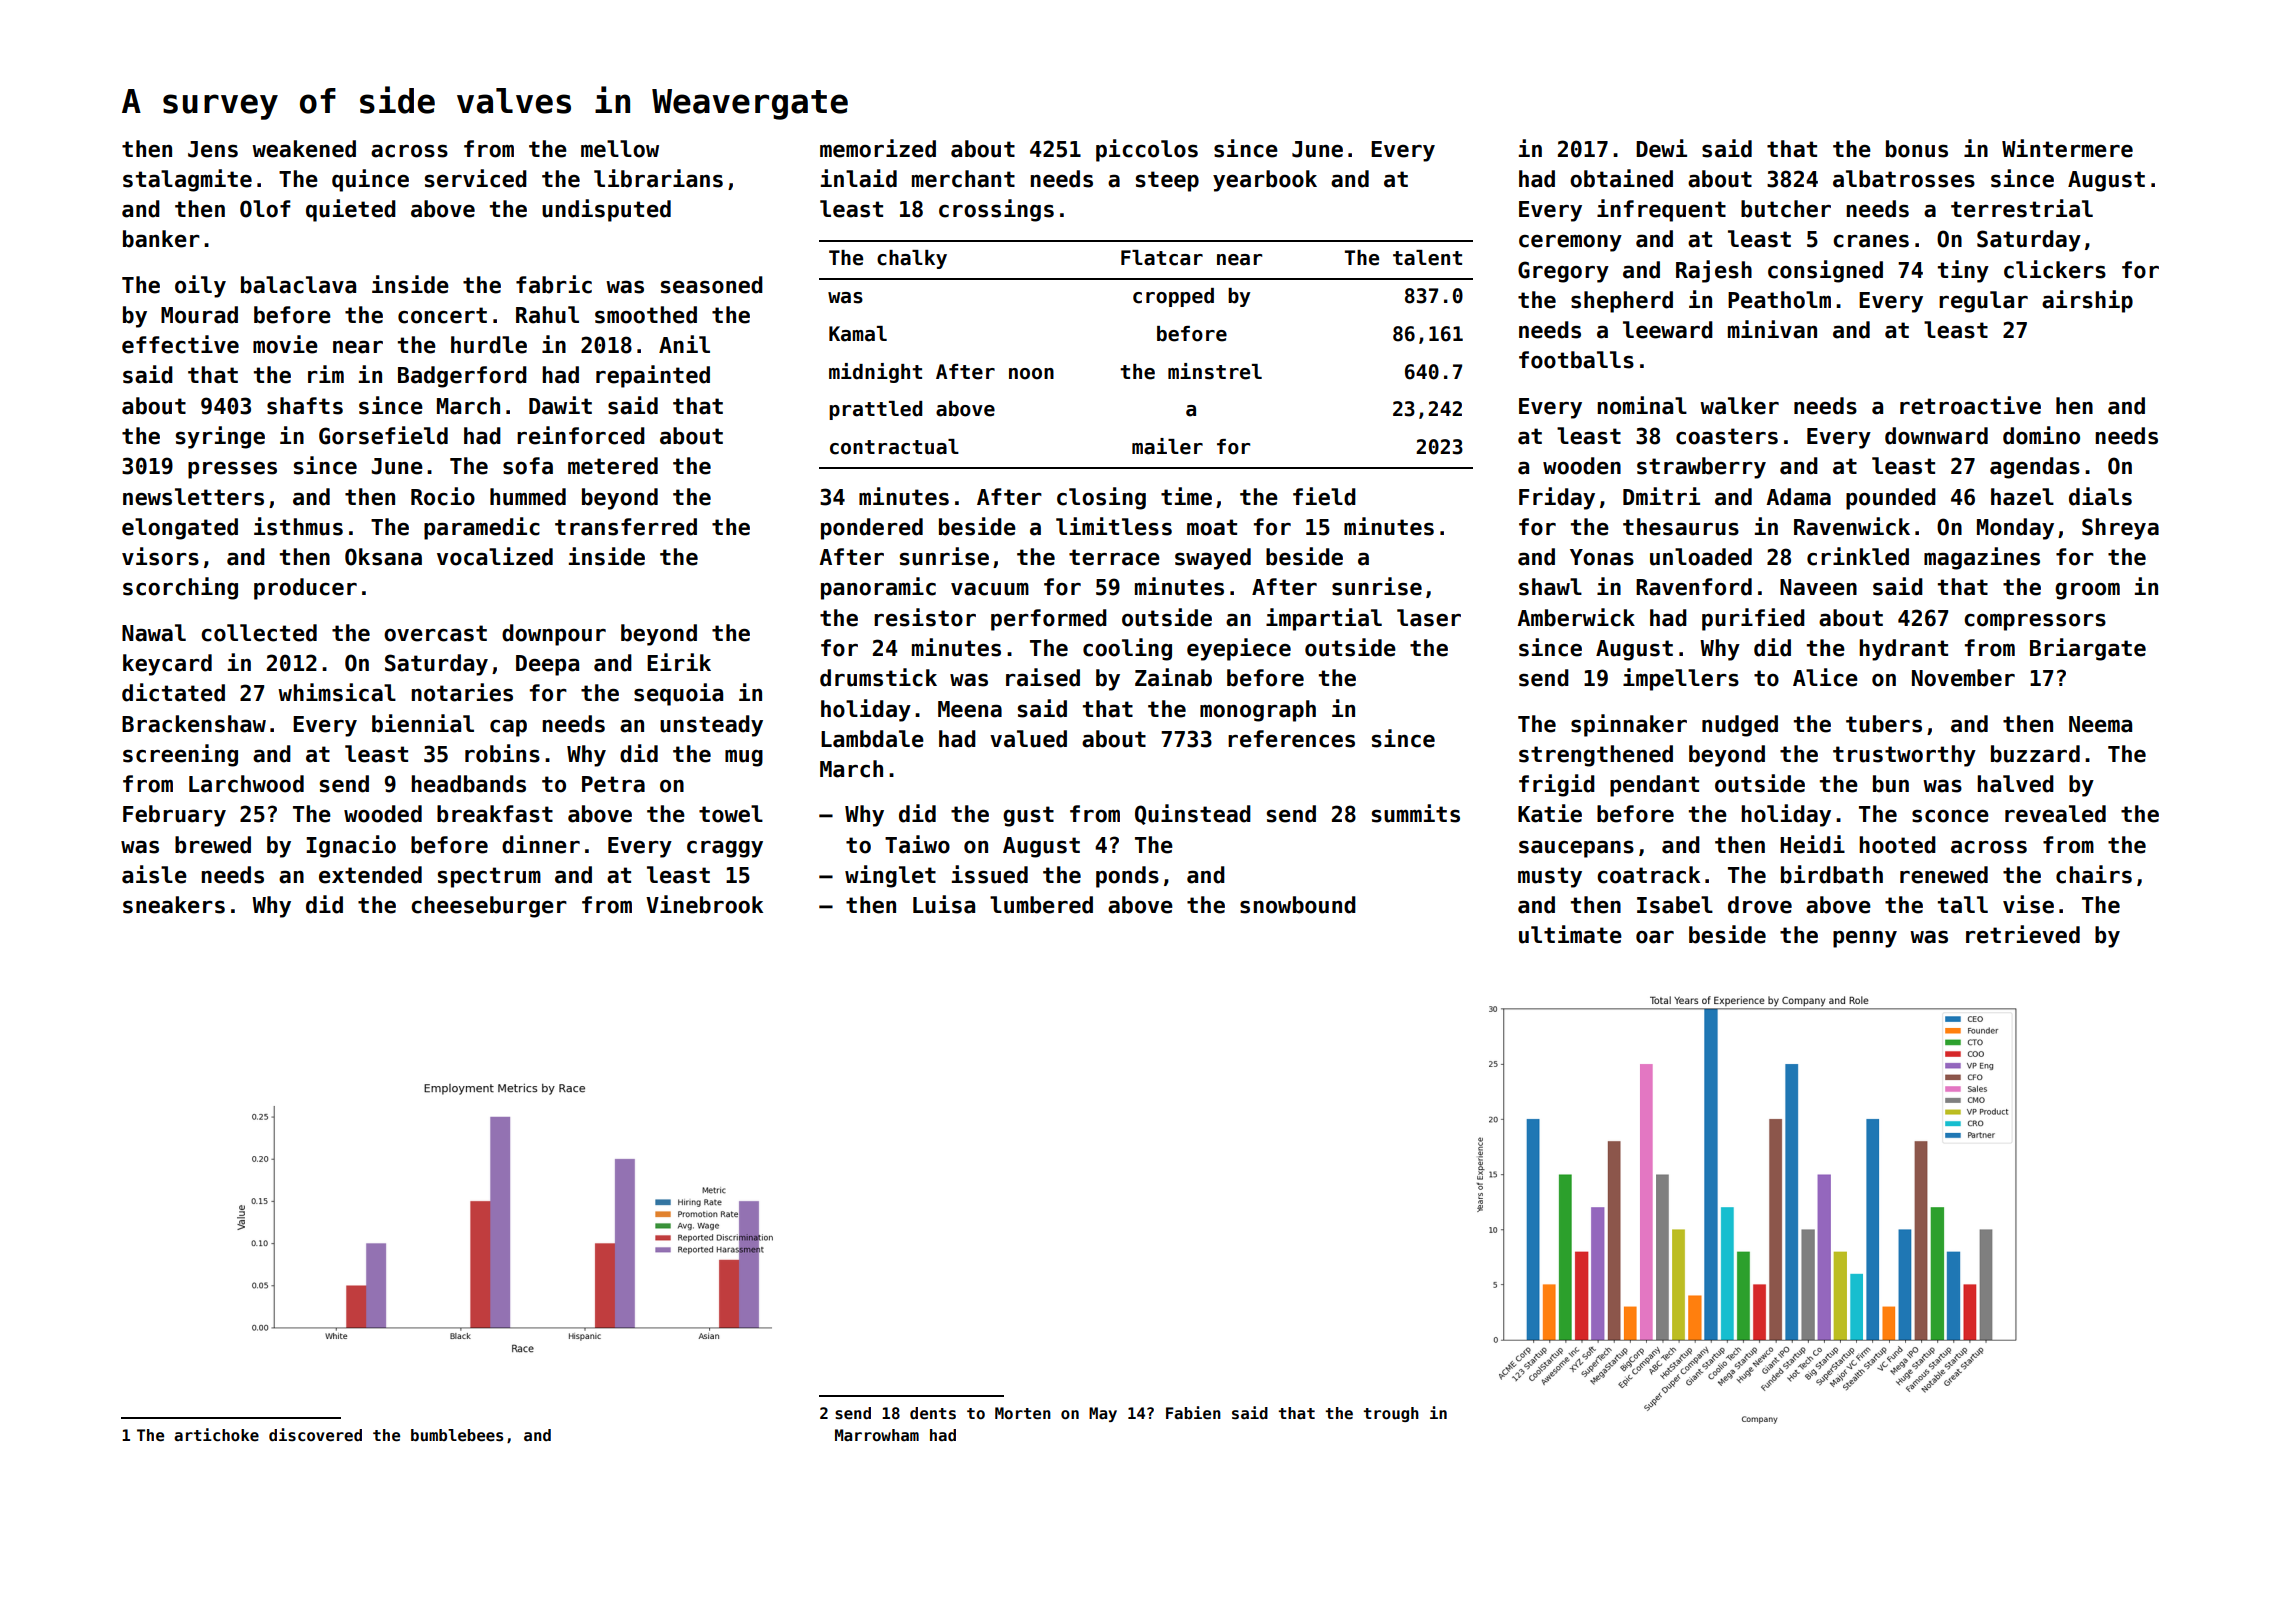 The width and height of the document is (2292, 1620). Describe the element at coordinates (606, 210) in the document. I see `undisputed` at that location.
